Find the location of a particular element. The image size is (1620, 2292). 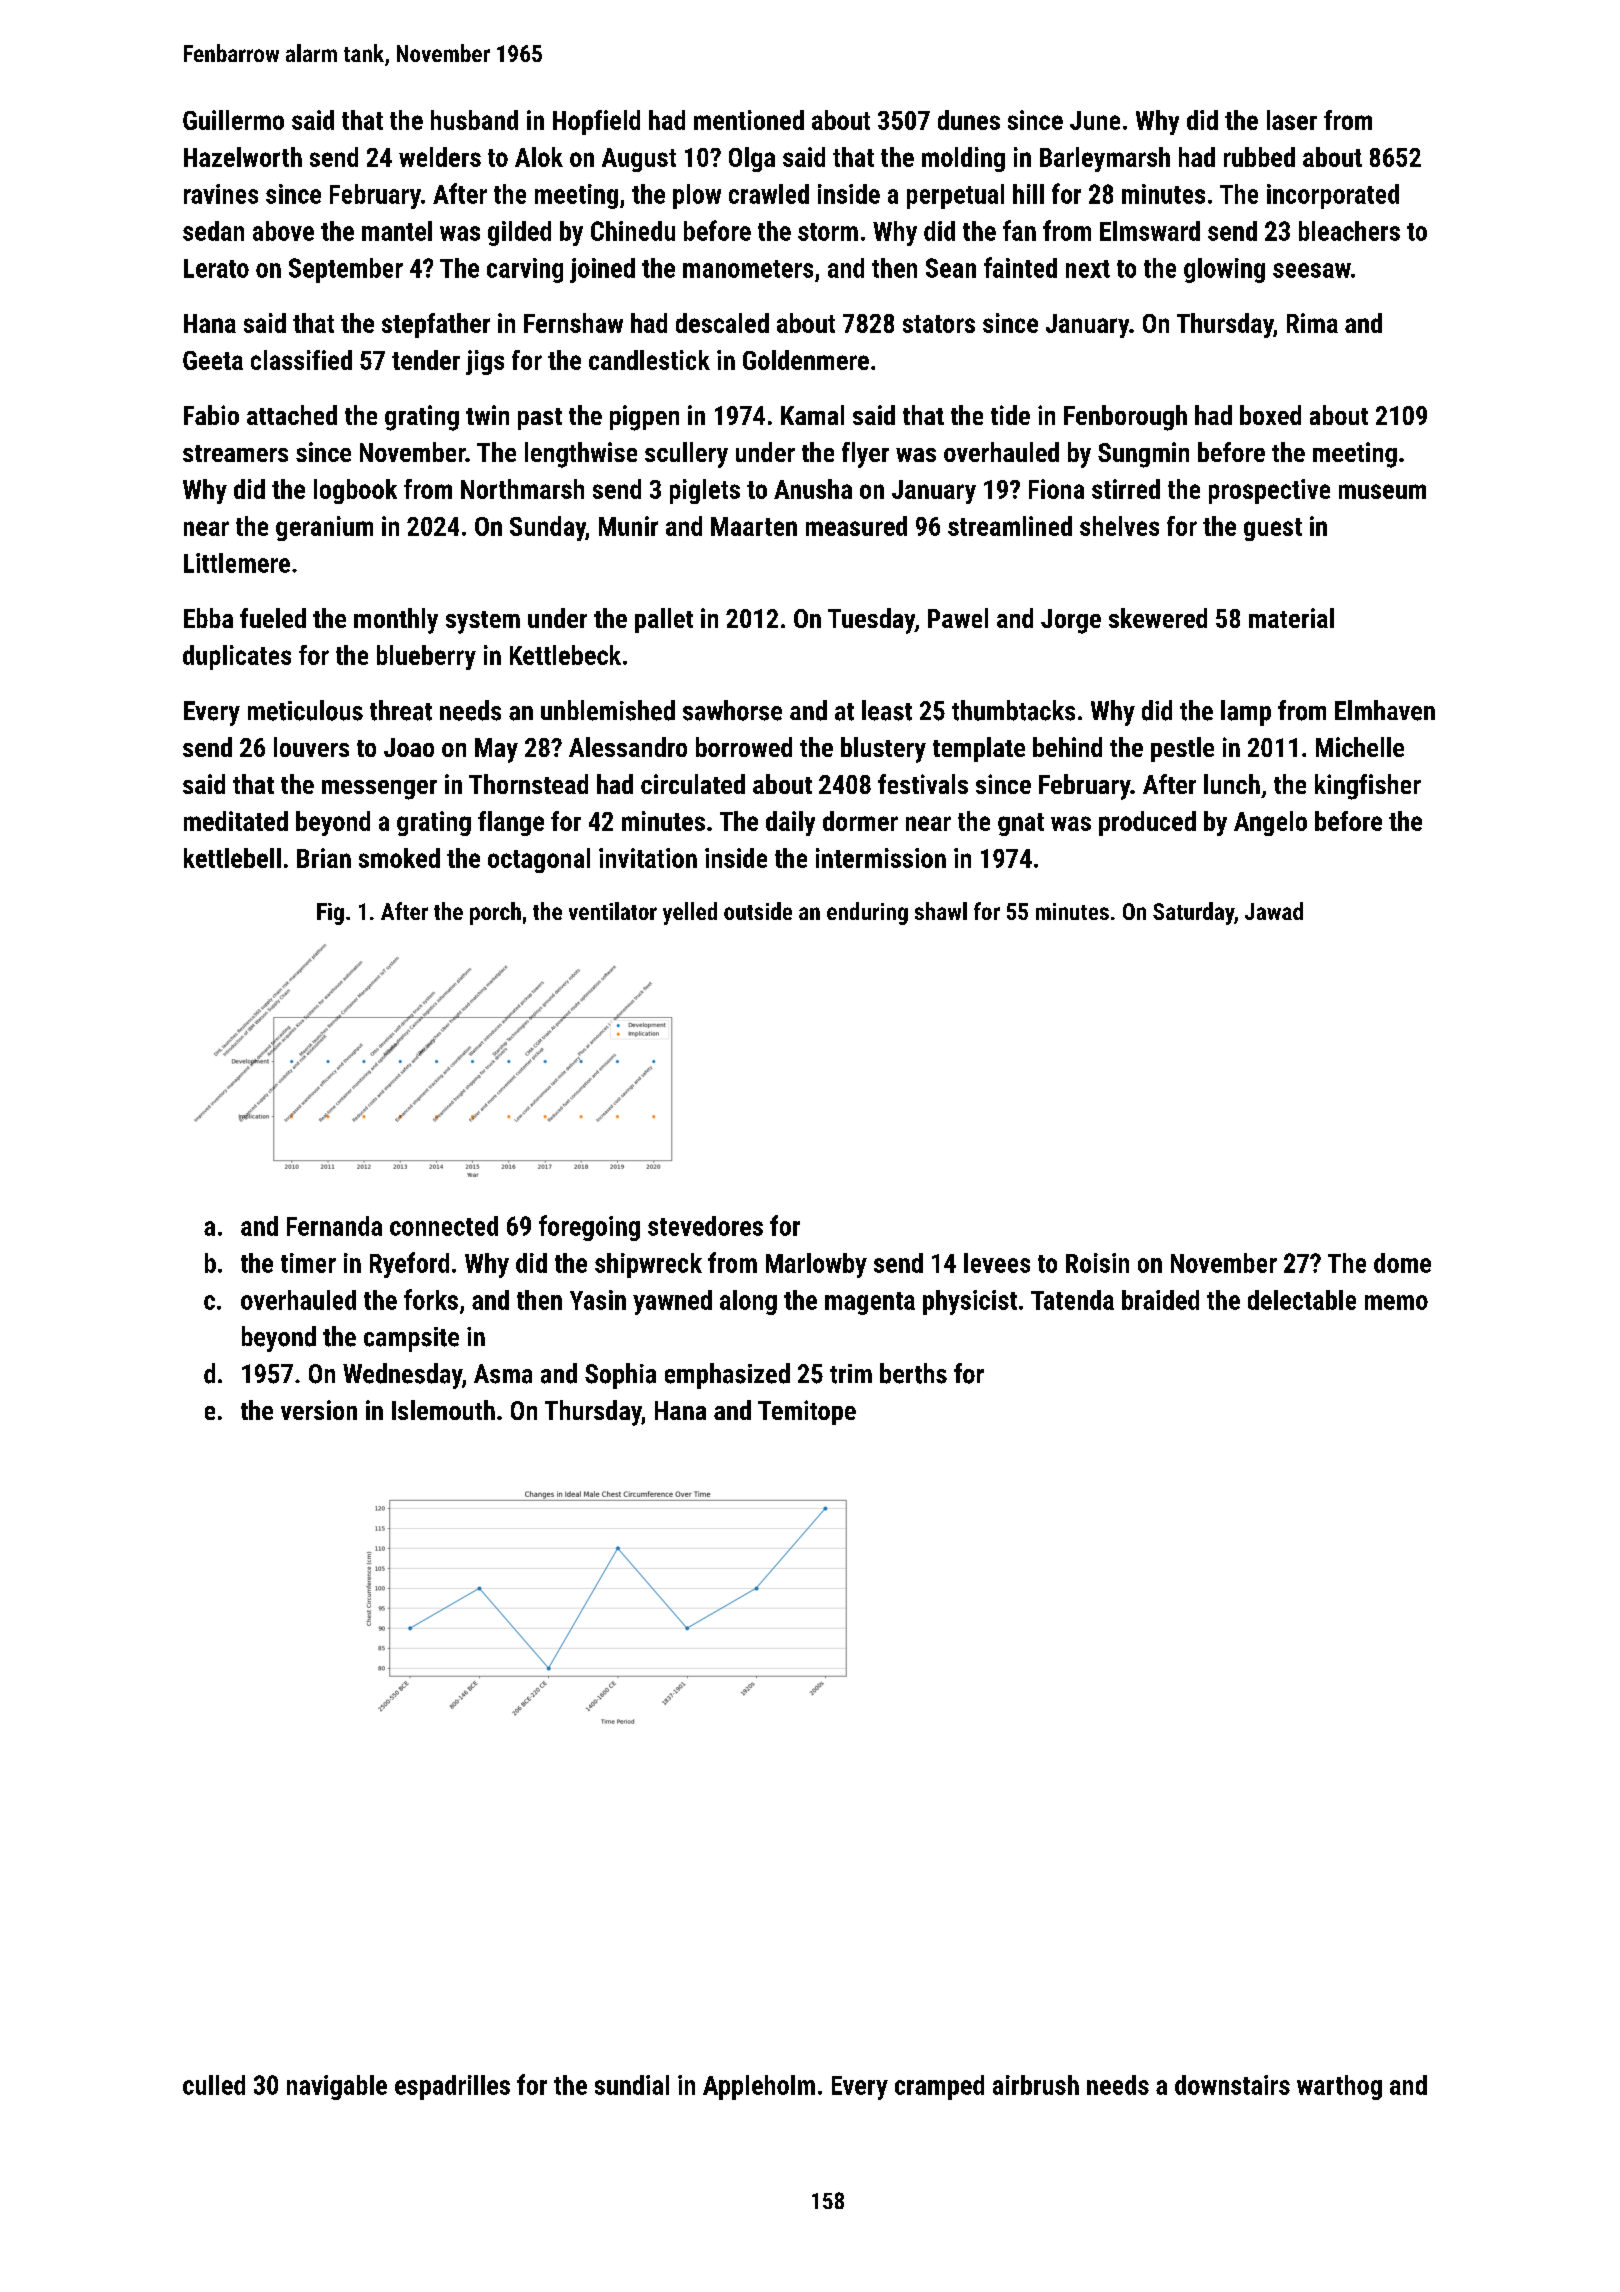

monthly is located at coordinates (396, 621).
